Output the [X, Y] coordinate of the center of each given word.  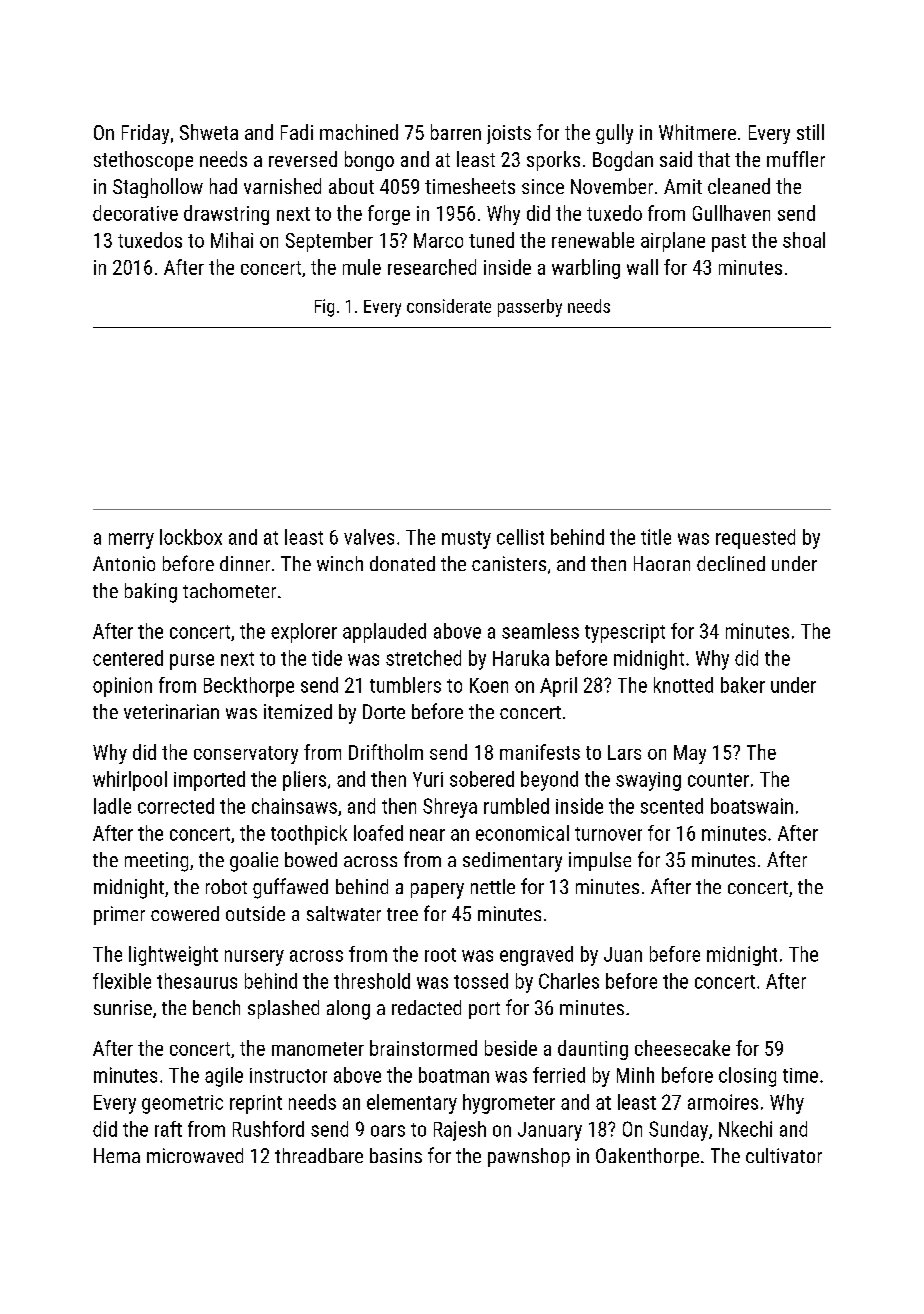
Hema [117, 1155]
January [550, 1131]
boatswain [752, 806]
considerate [449, 306]
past [729, 243]
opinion [122, 687]
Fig [324, 308]
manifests [540, 752]
